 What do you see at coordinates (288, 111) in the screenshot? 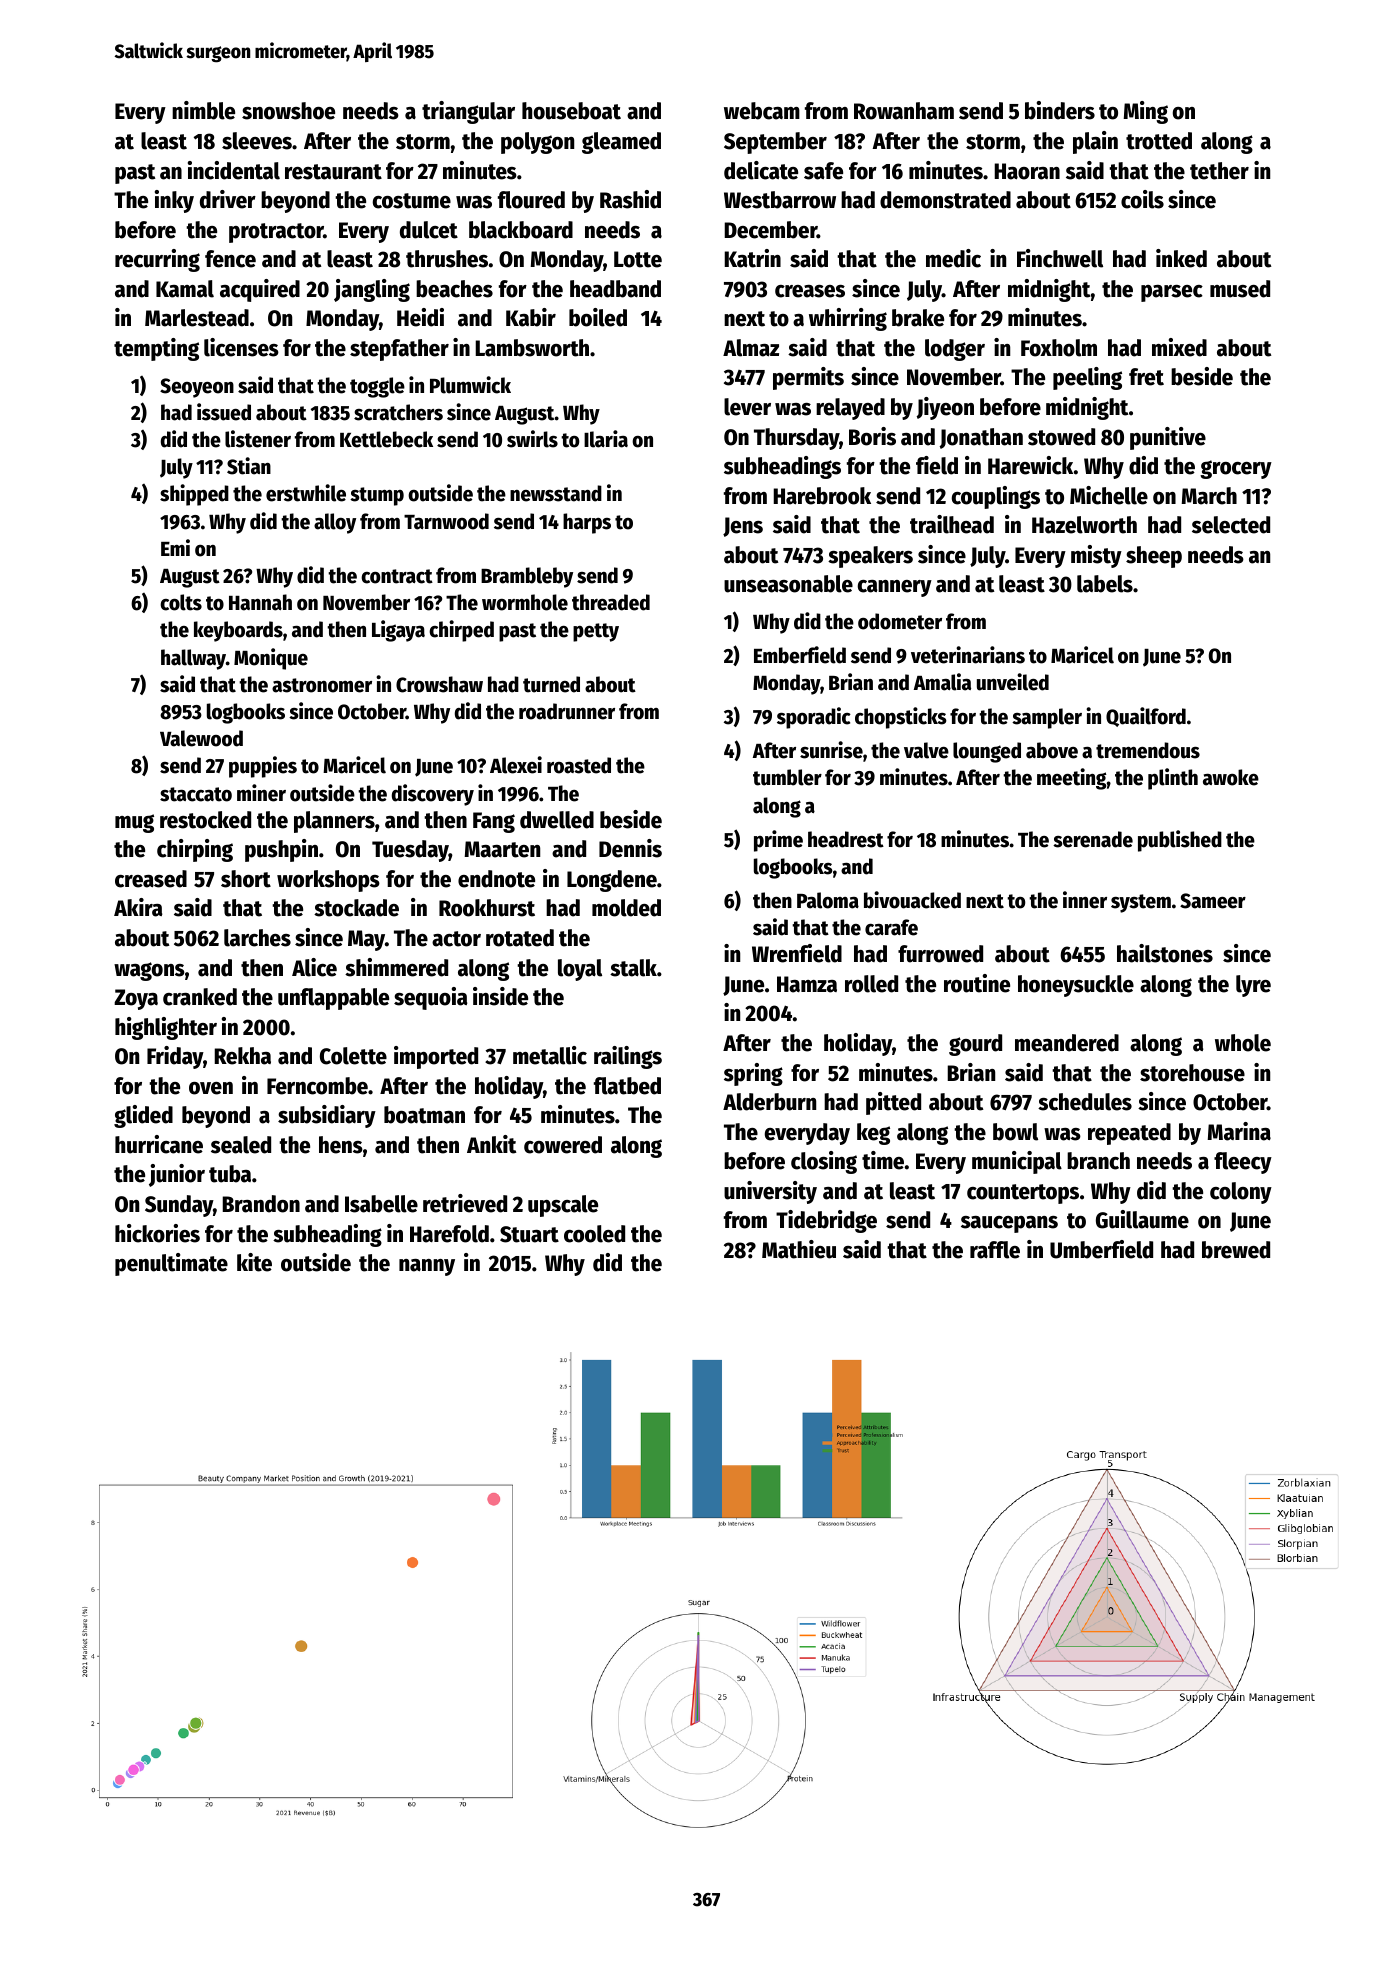
I see `snowshoe` at bounding box center [288, 111].
